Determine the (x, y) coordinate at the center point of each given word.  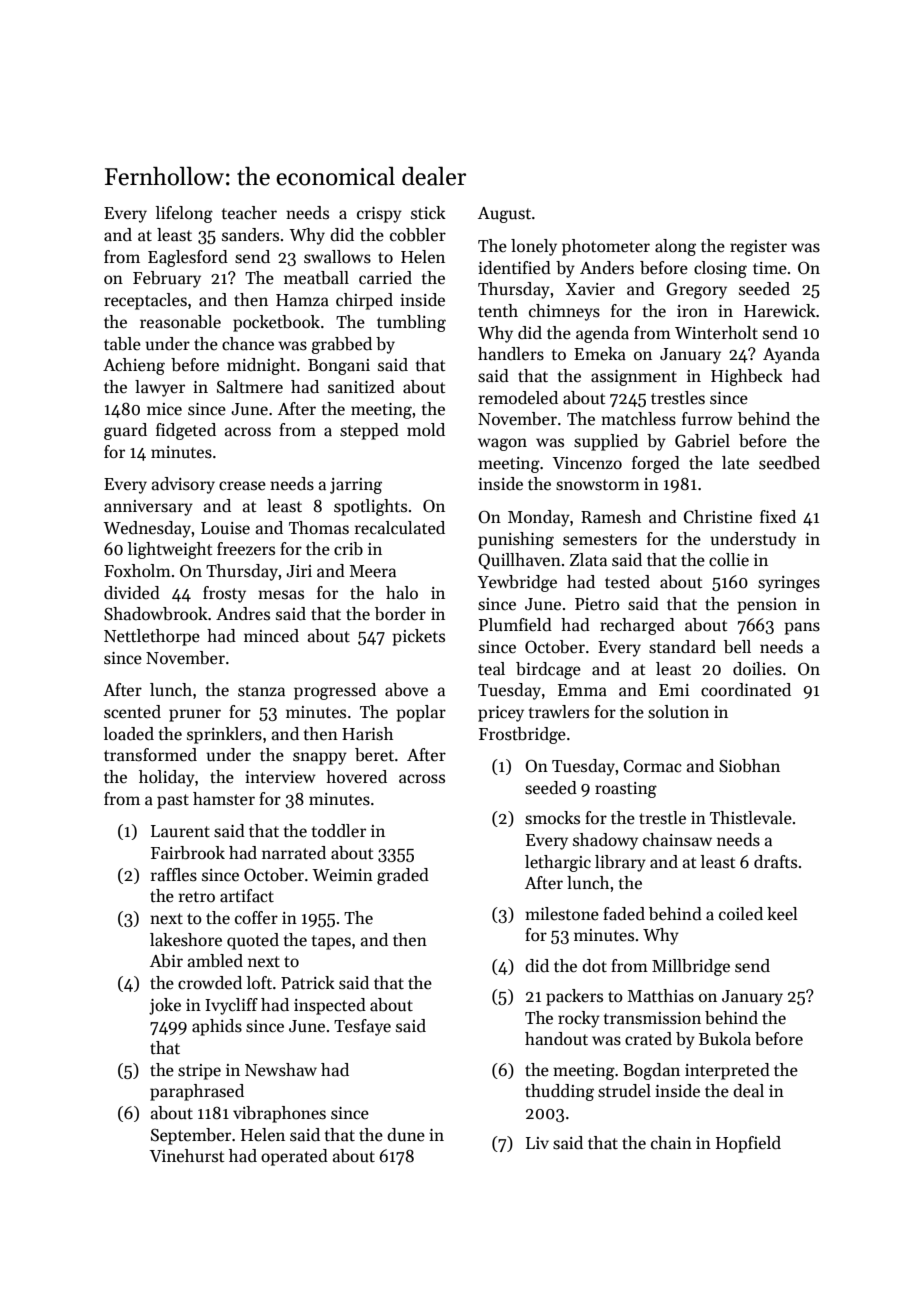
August (504, 215)
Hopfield (748, 1144)
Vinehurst (186, 1156)
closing (720, 269)
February (167, 279)
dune (406, 1135)
